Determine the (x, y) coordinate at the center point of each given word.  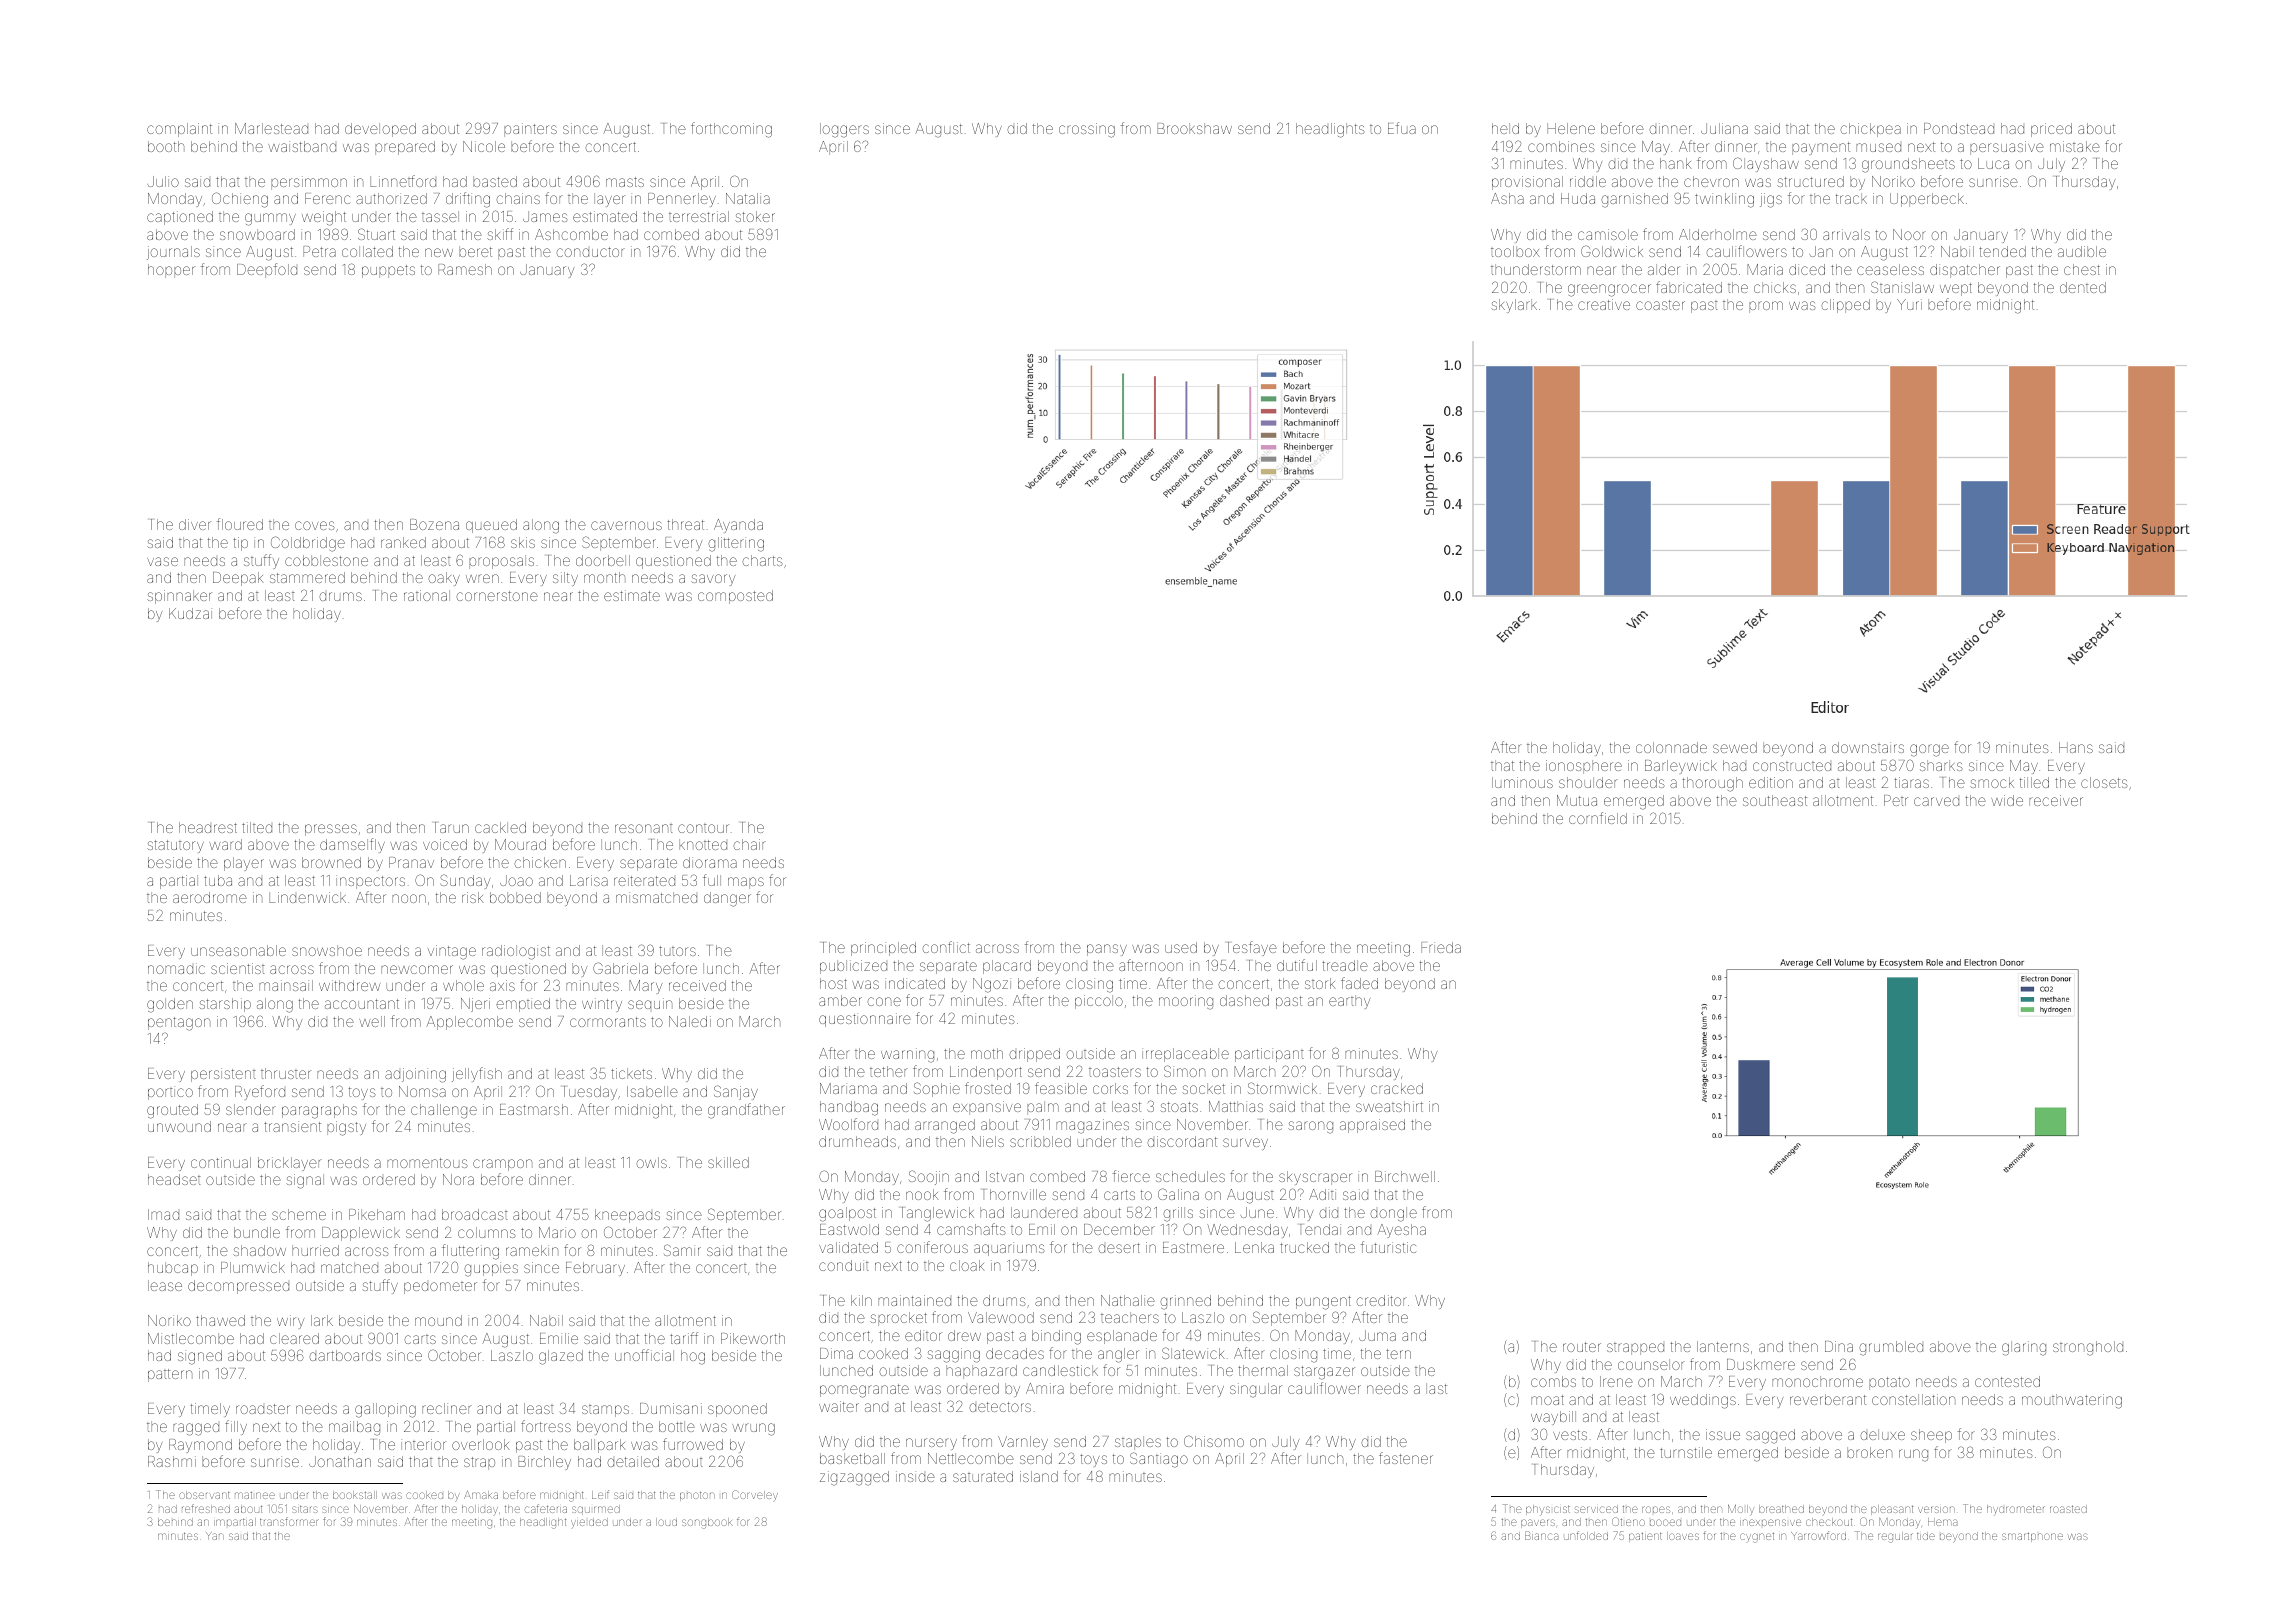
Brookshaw (1194, 128)
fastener (1406, 1458)
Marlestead (271, 128)
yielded (589, 1523)
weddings (1703, 1401)
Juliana (1724, 128)
